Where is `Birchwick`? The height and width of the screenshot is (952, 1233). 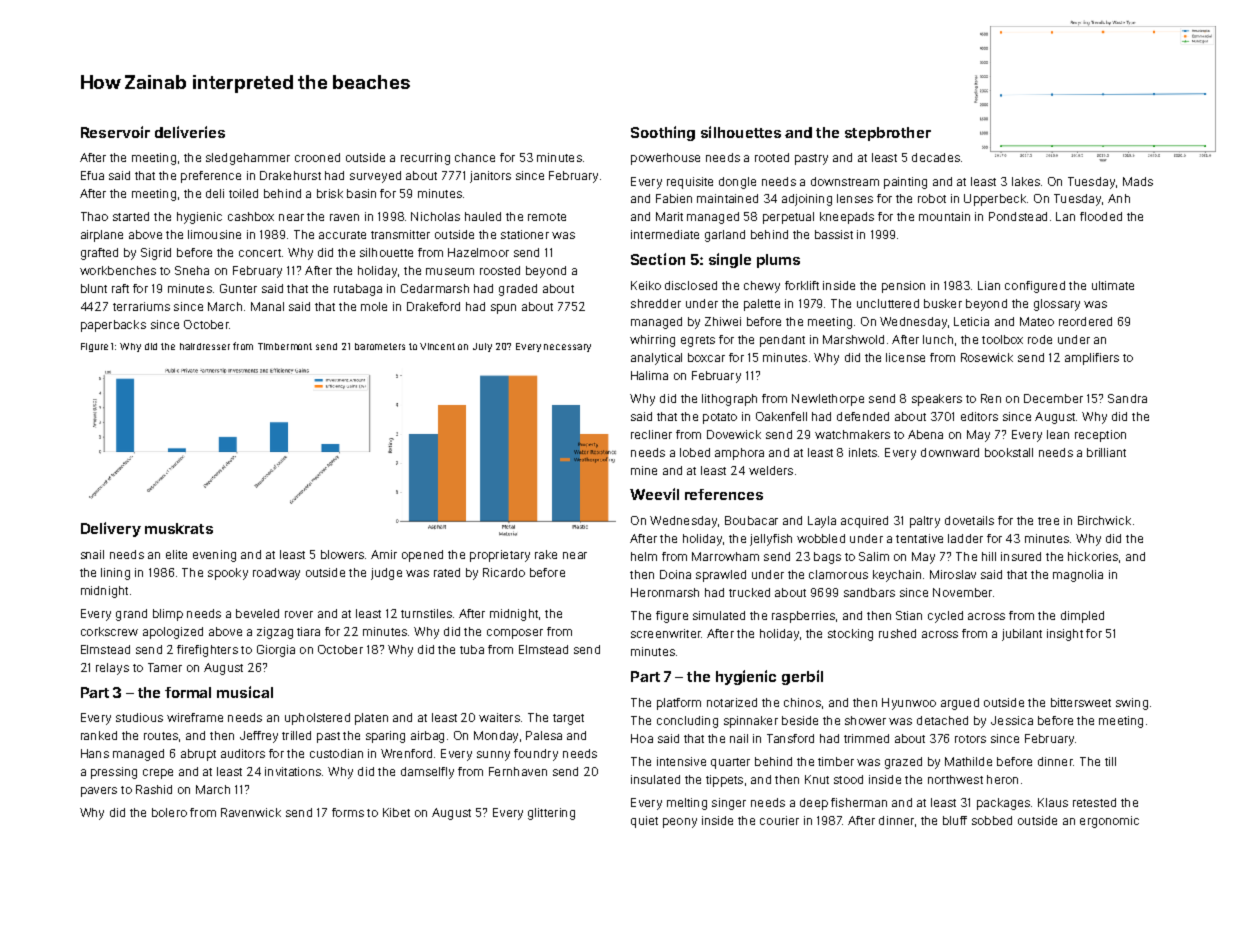
Birchwick is located at coordinates (1104, 520).
